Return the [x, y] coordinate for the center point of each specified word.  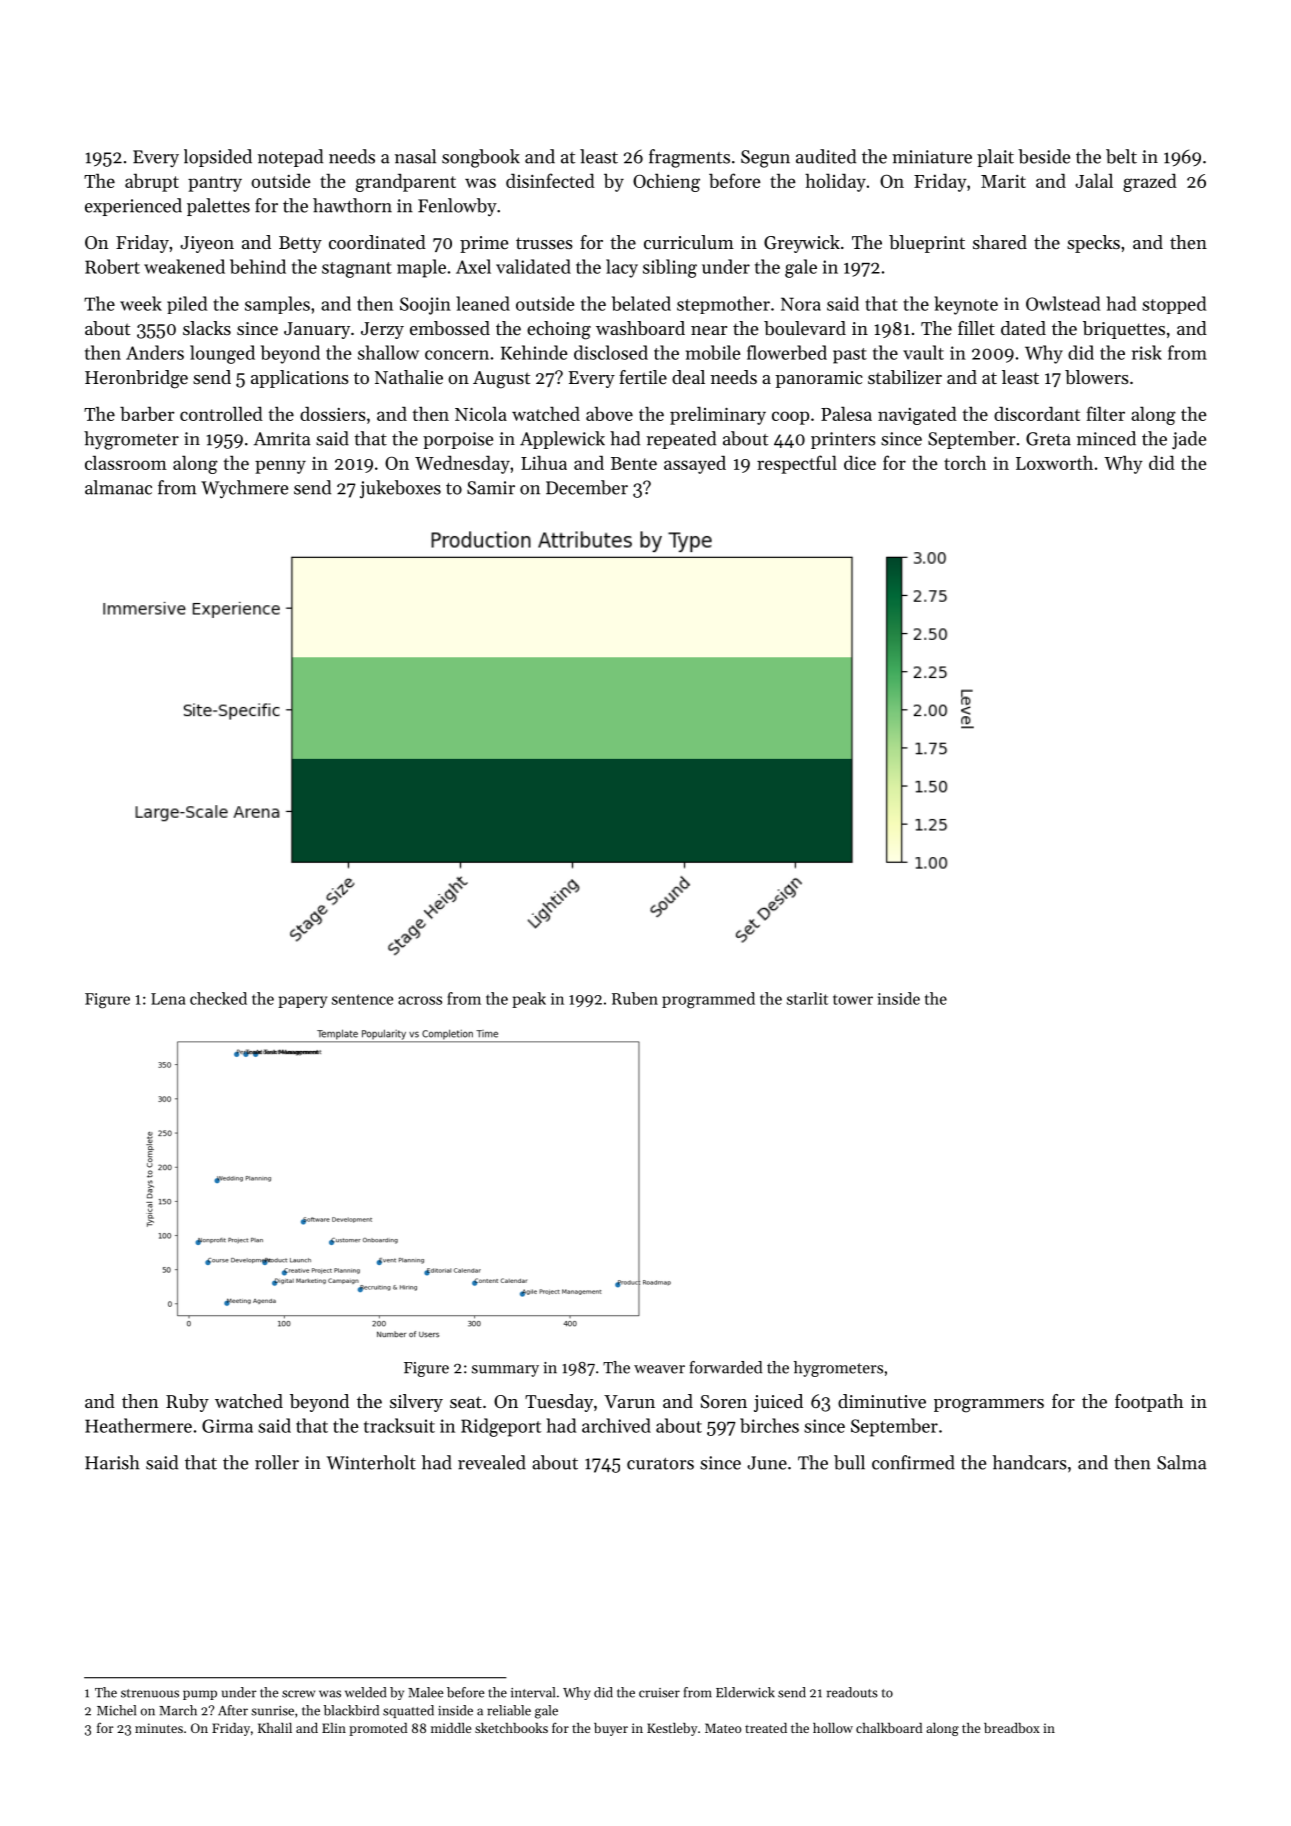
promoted [378, 1729]
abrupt [152, 183]
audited [826, 156]
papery [302, 1002]
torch [965, 462]
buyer [611, 1729]
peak [529, 1000]
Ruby [187, 1403]
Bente [634, 463]
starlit [807, 998]
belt [1121, 156]
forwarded [725, 1367]
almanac [118, 487]
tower [853, 1000]
